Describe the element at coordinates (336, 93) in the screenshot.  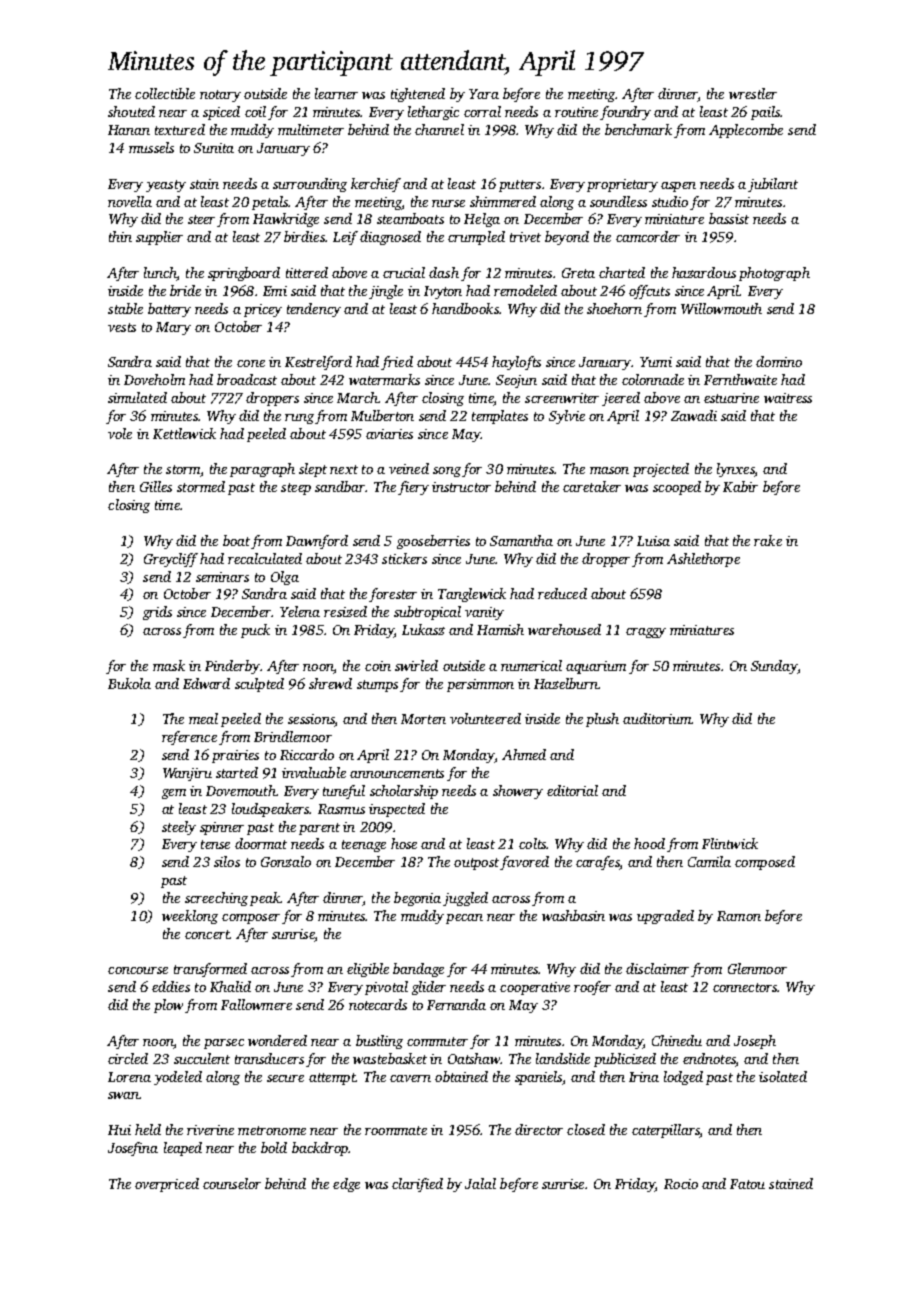
I see `learner` at that location.
